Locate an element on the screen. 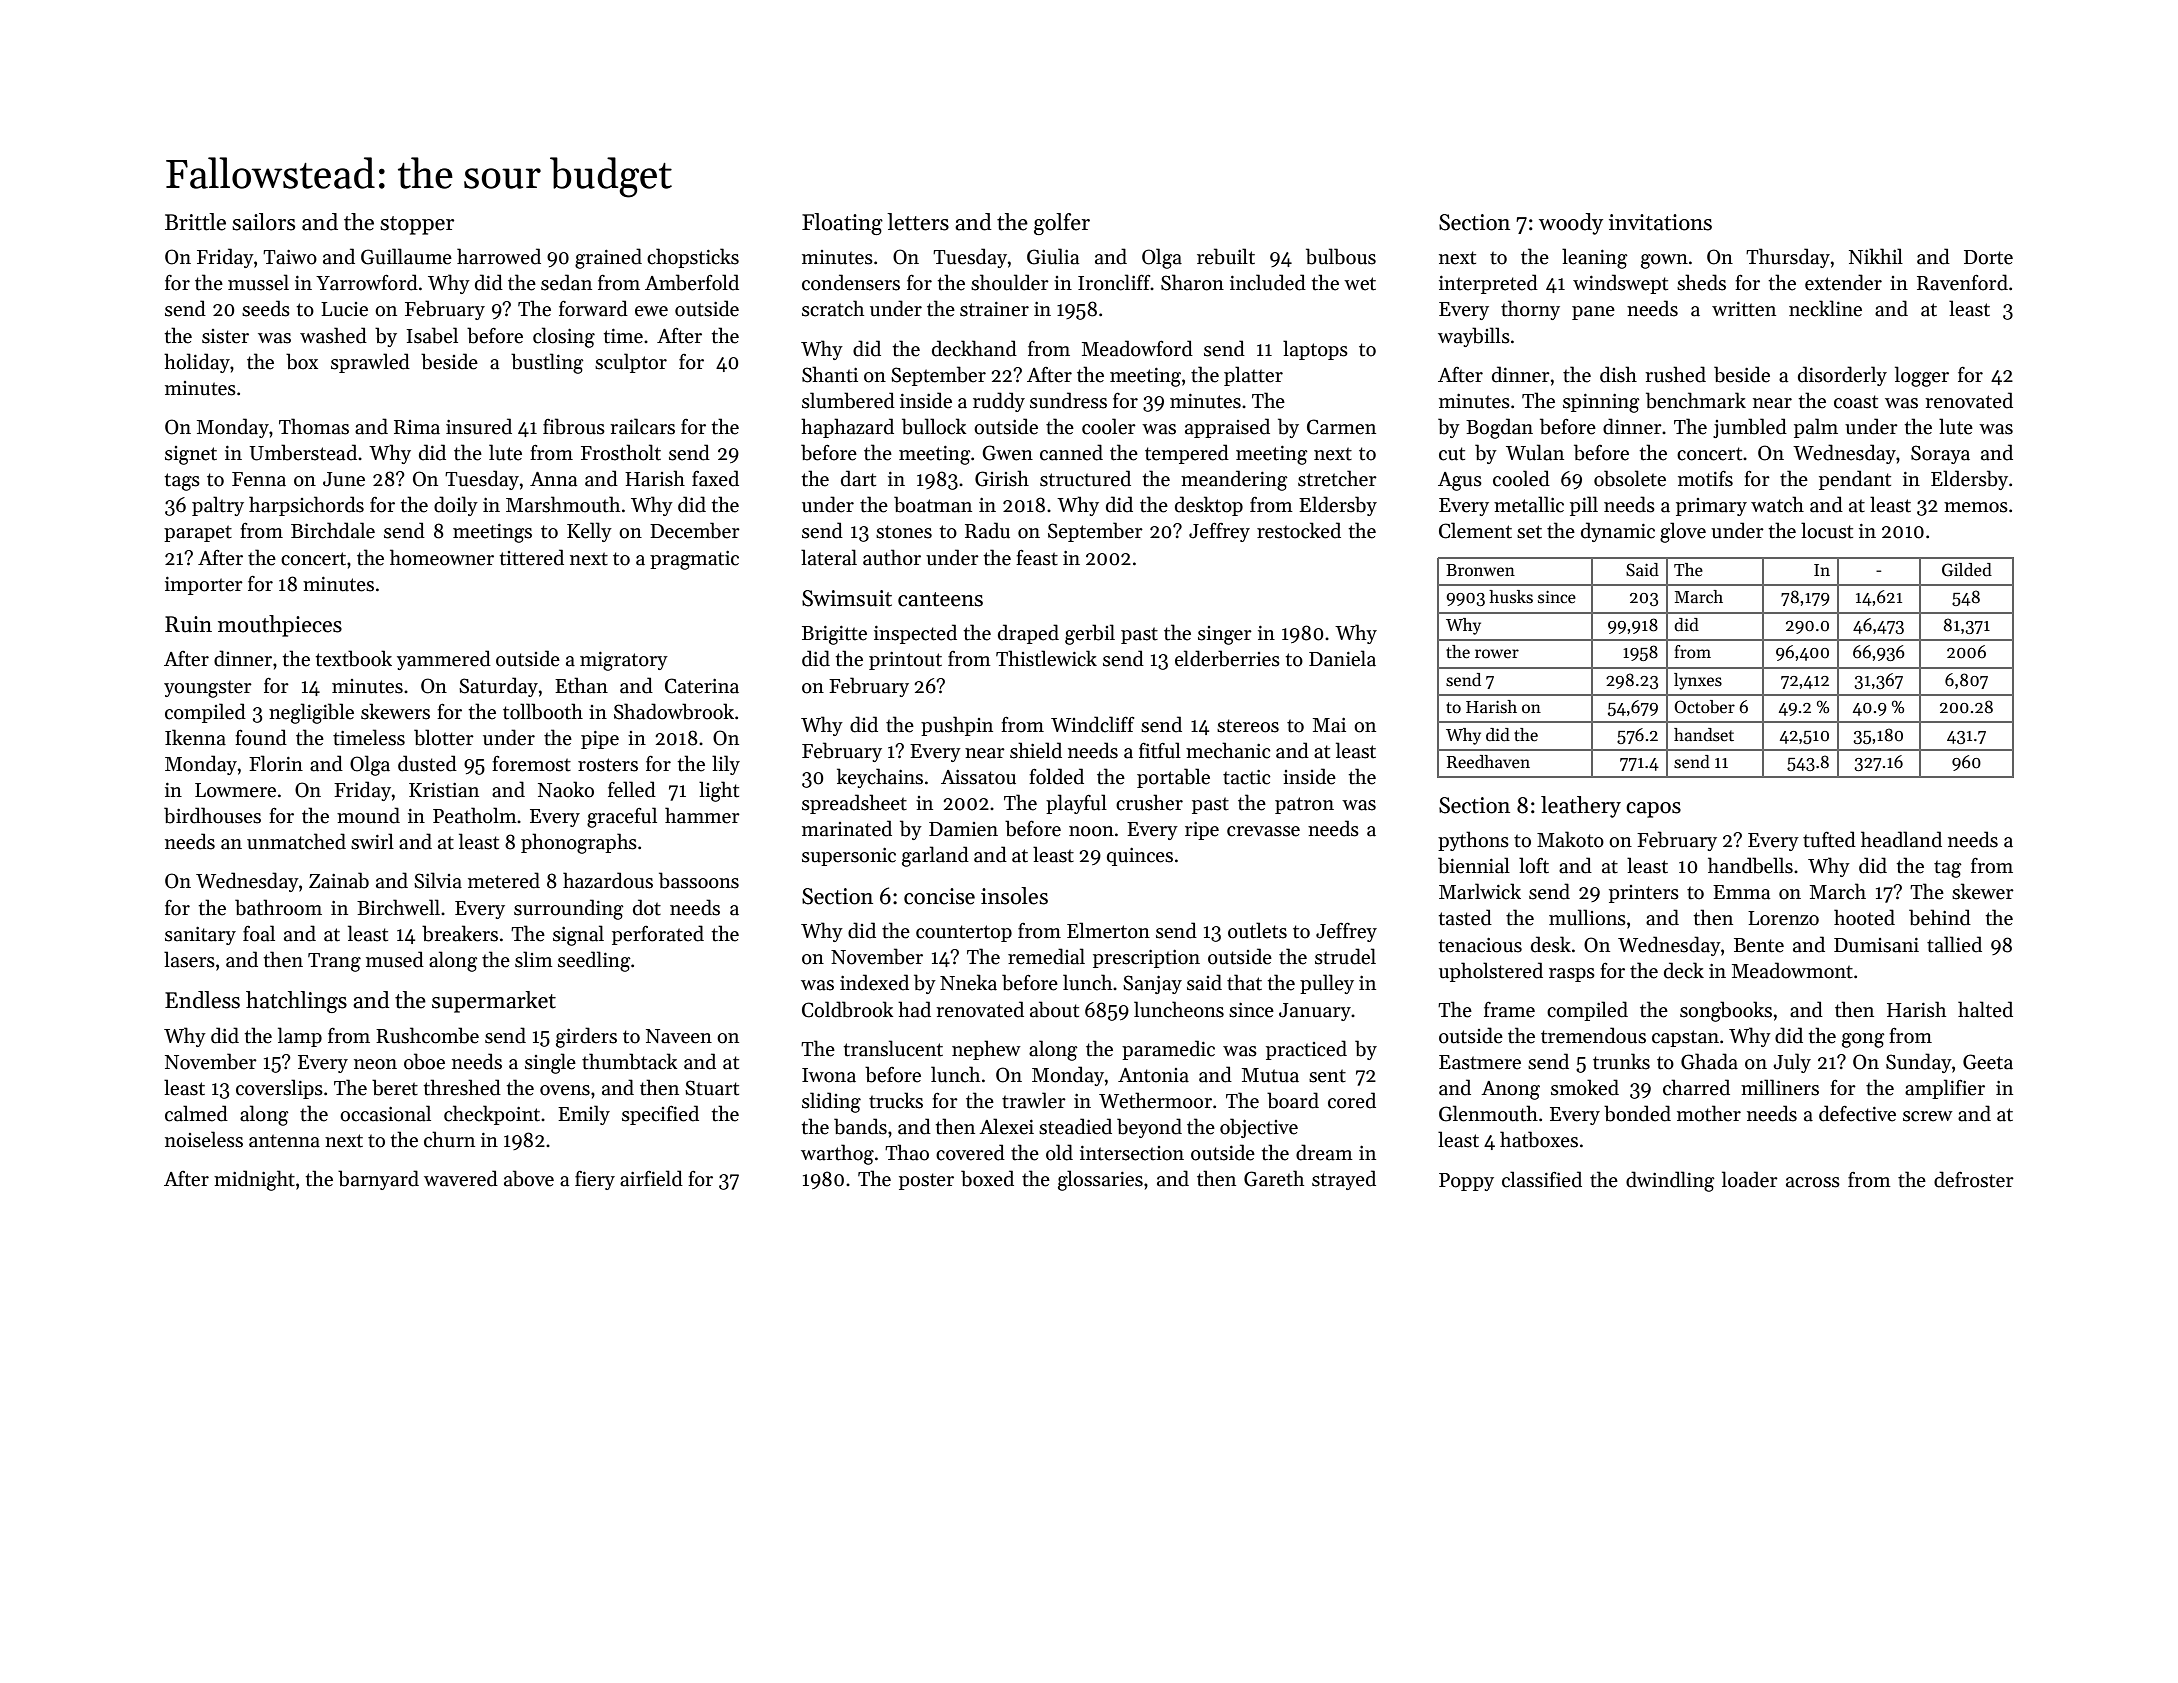  feast is located at coordinates (1037, 557).
